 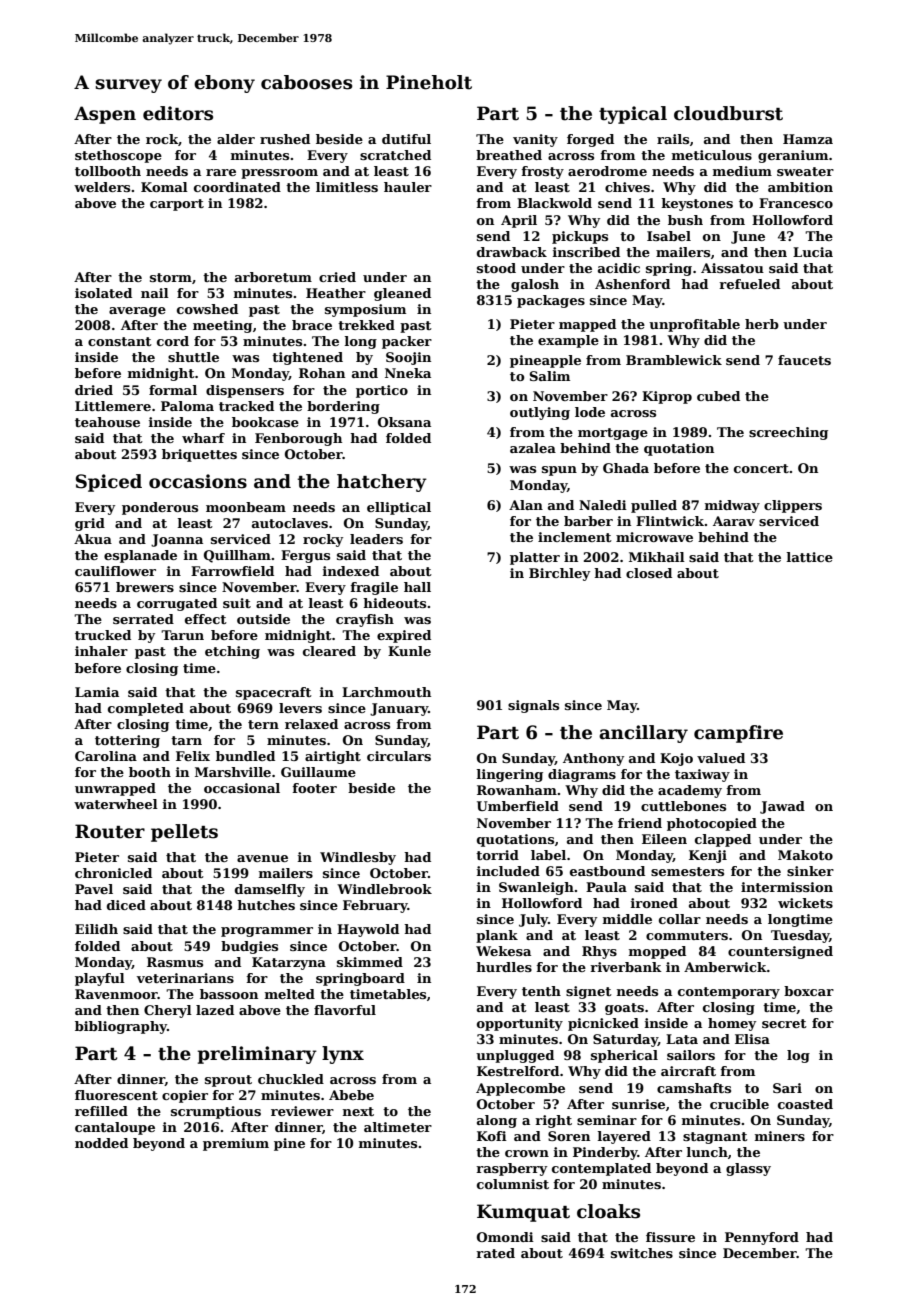 What do you see at coordinates (228, 1081) in the screenshot?
I see `sprout` at bounding box center [228, 1081].
